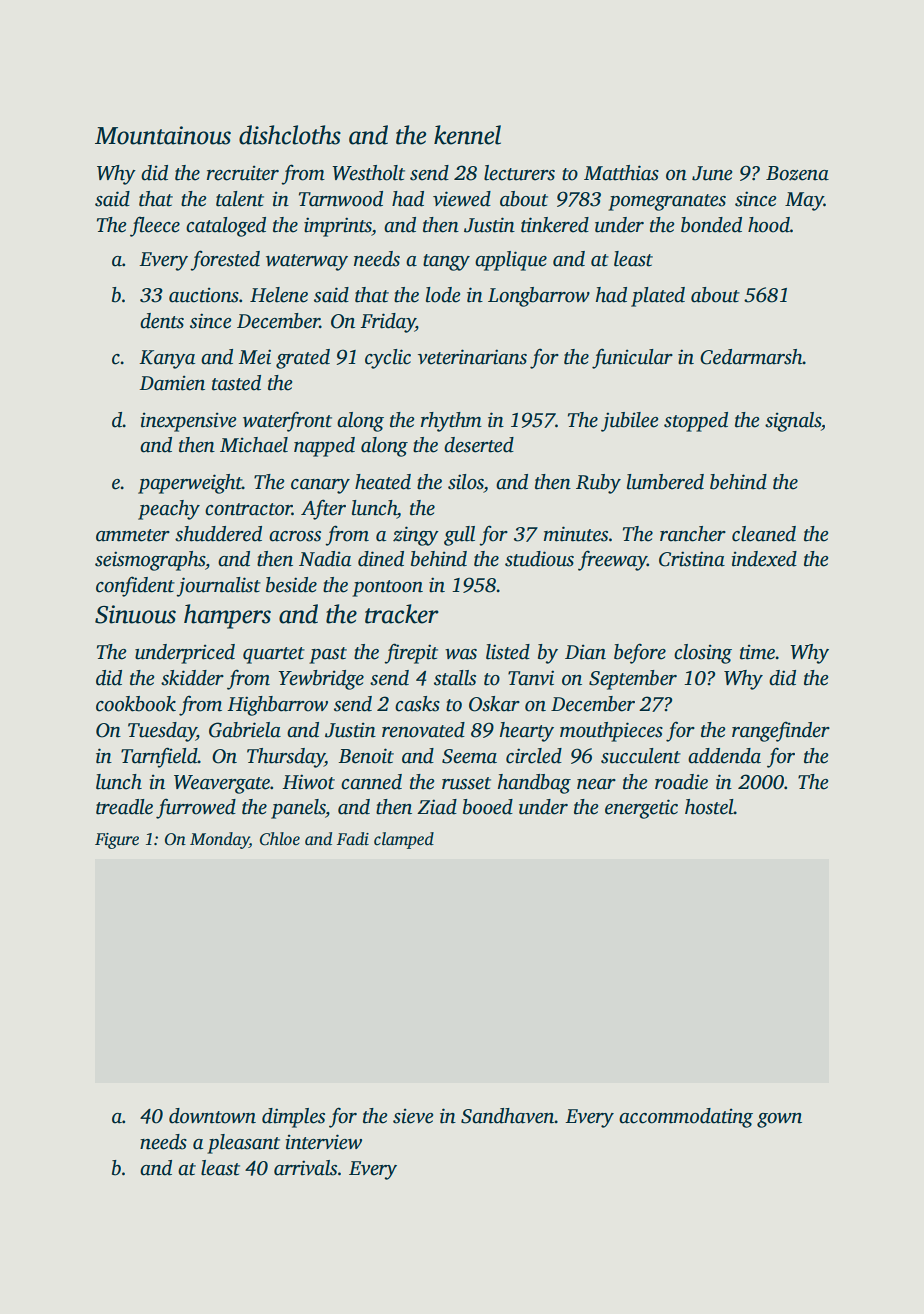  Describe the element at coordinates (769, 225) in the screenshot. I see `hood` at that location.
